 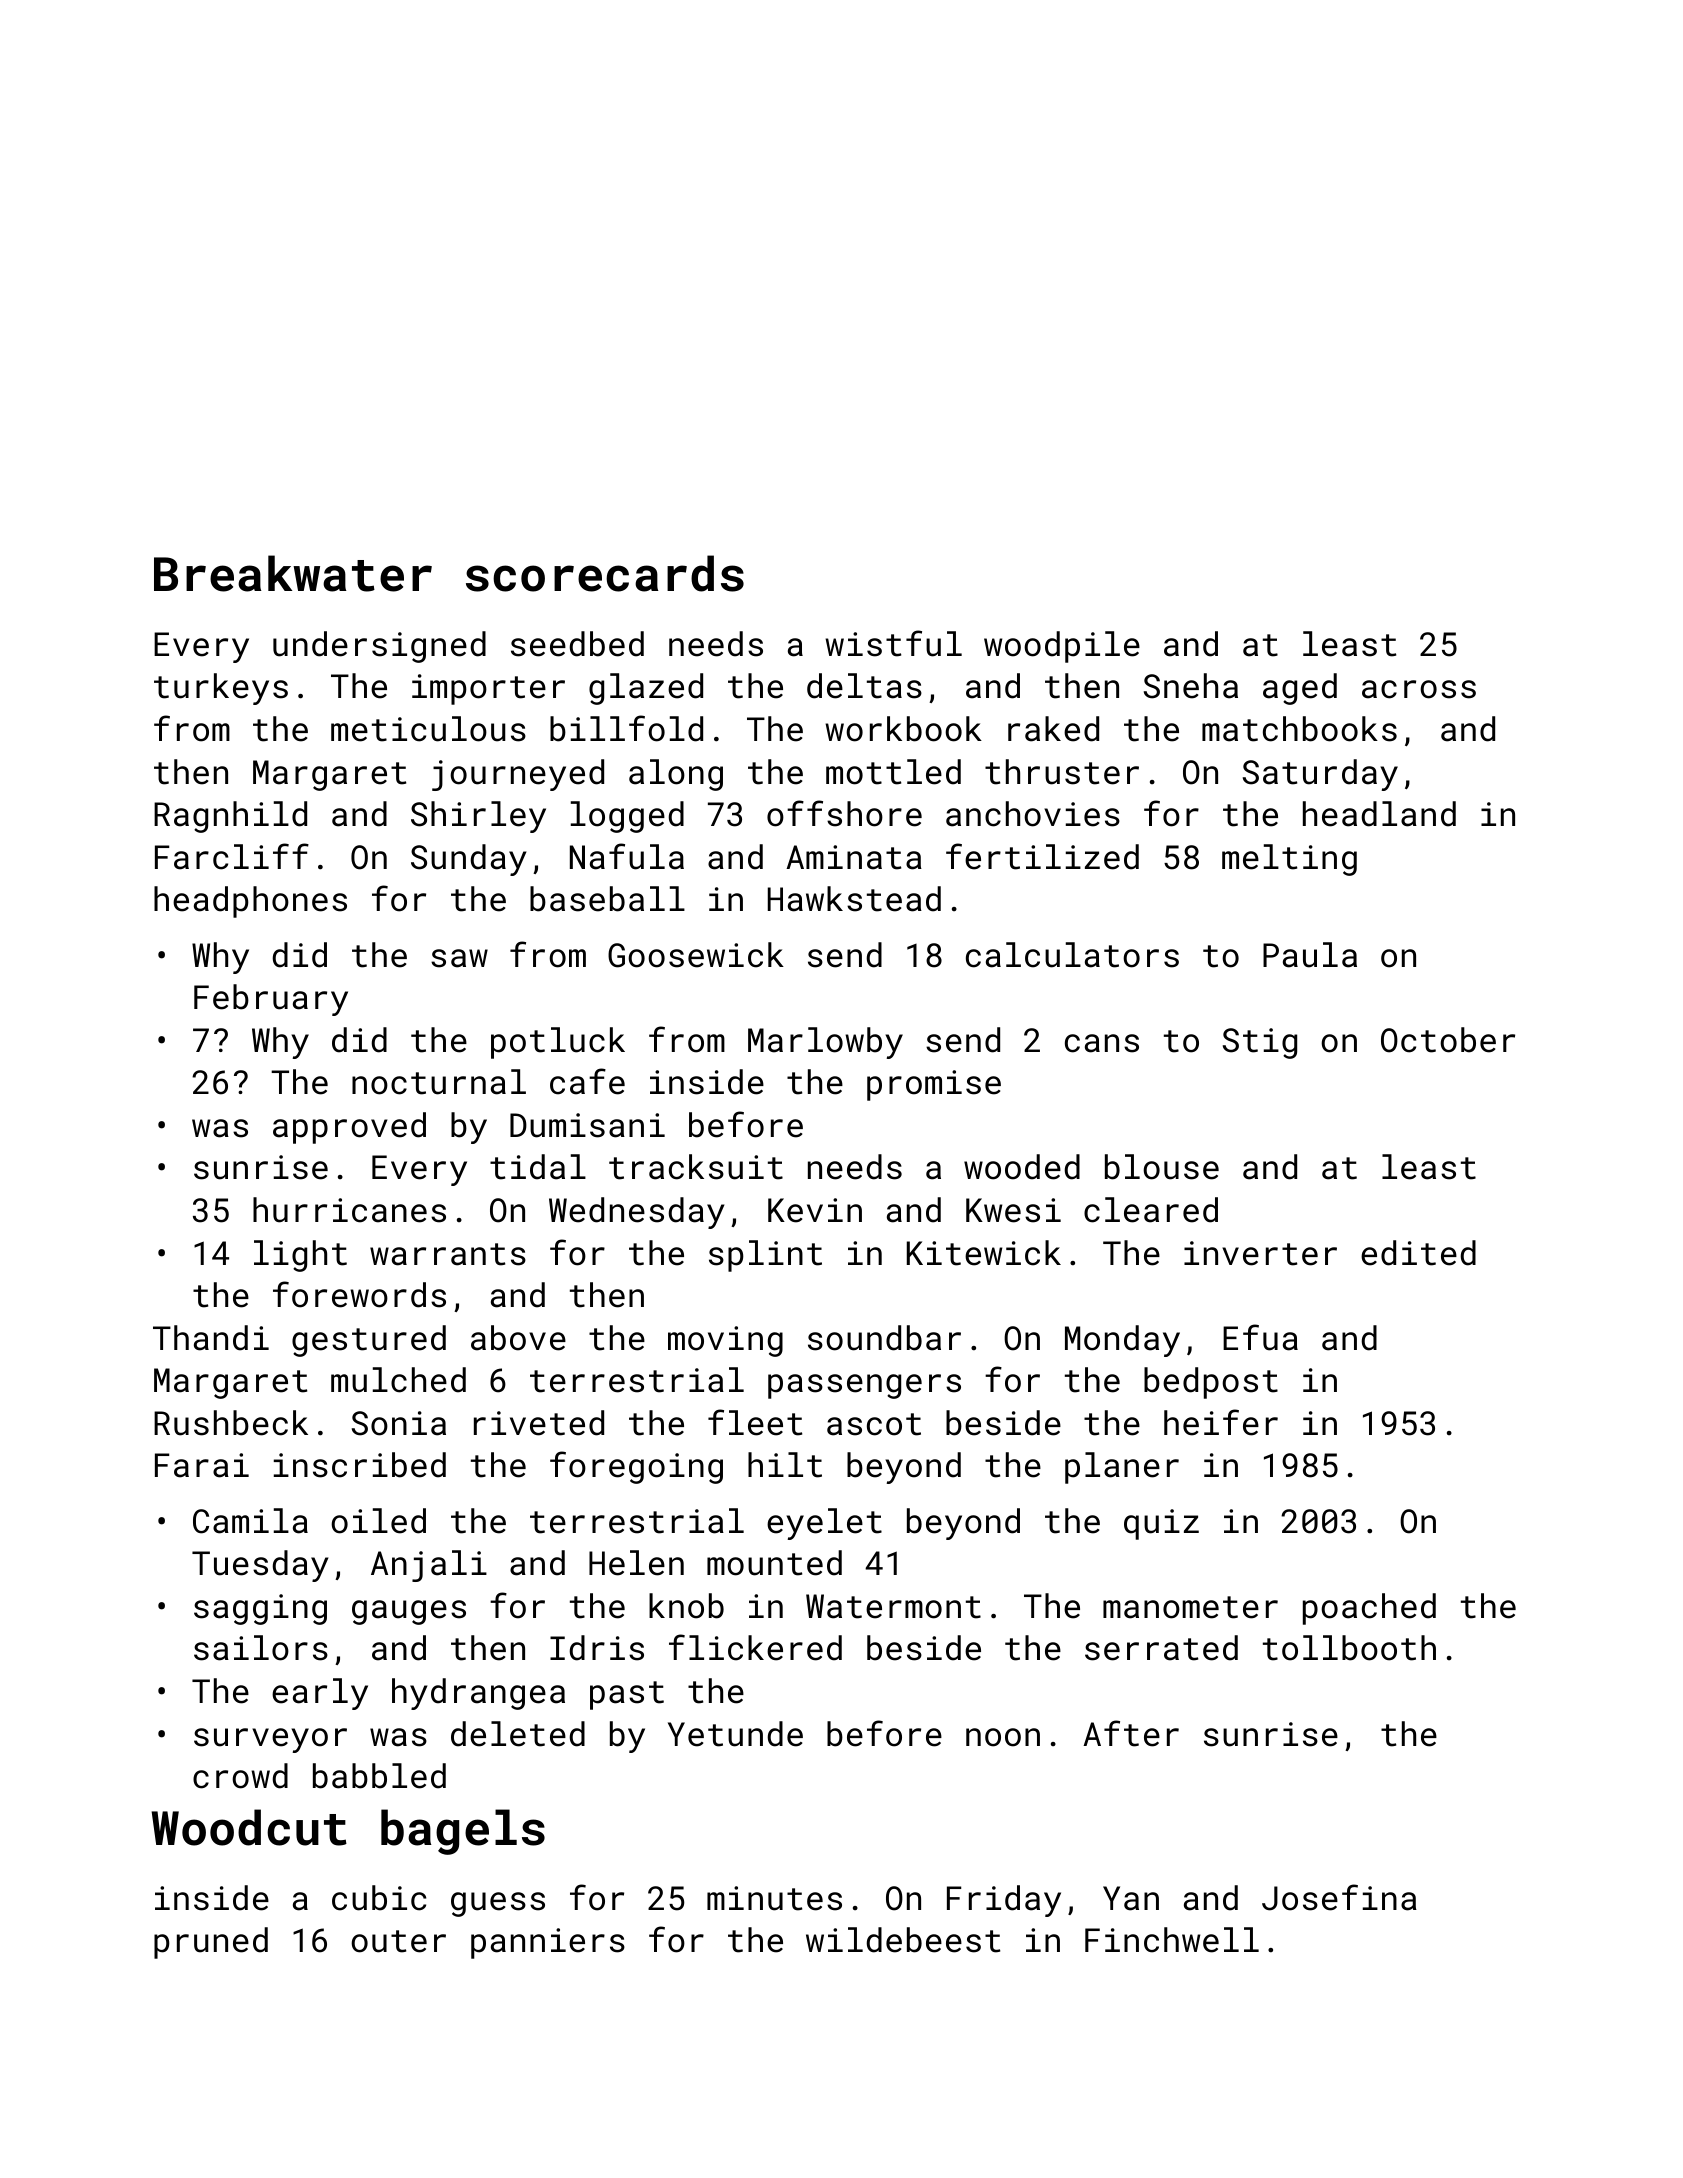 What do you see at coordinates (202, 1465) in the image?
I see `Farai` at bounding box center [202, 1465].
